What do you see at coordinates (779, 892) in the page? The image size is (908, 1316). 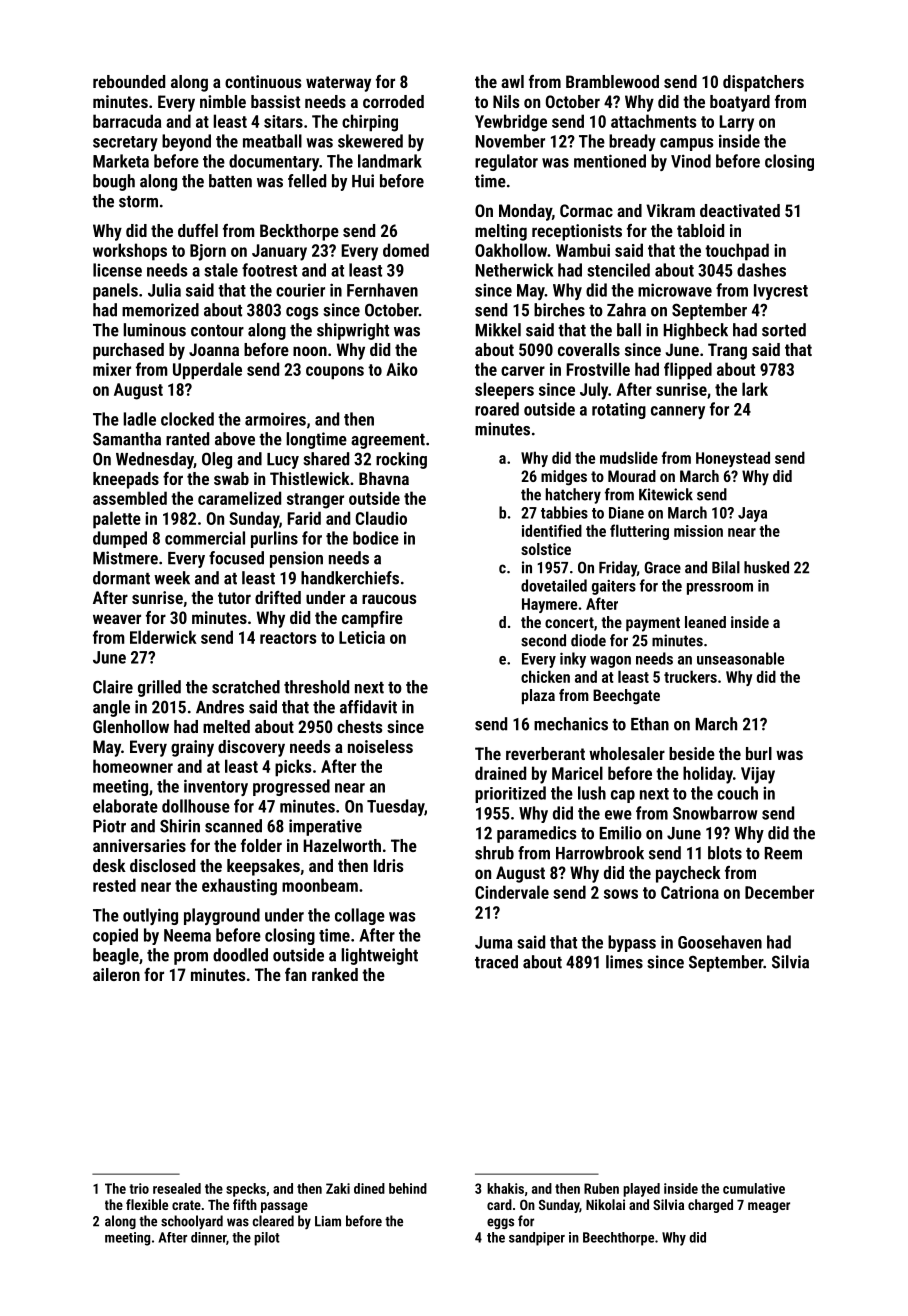 I see `December` at bounding box center [779, 892].
